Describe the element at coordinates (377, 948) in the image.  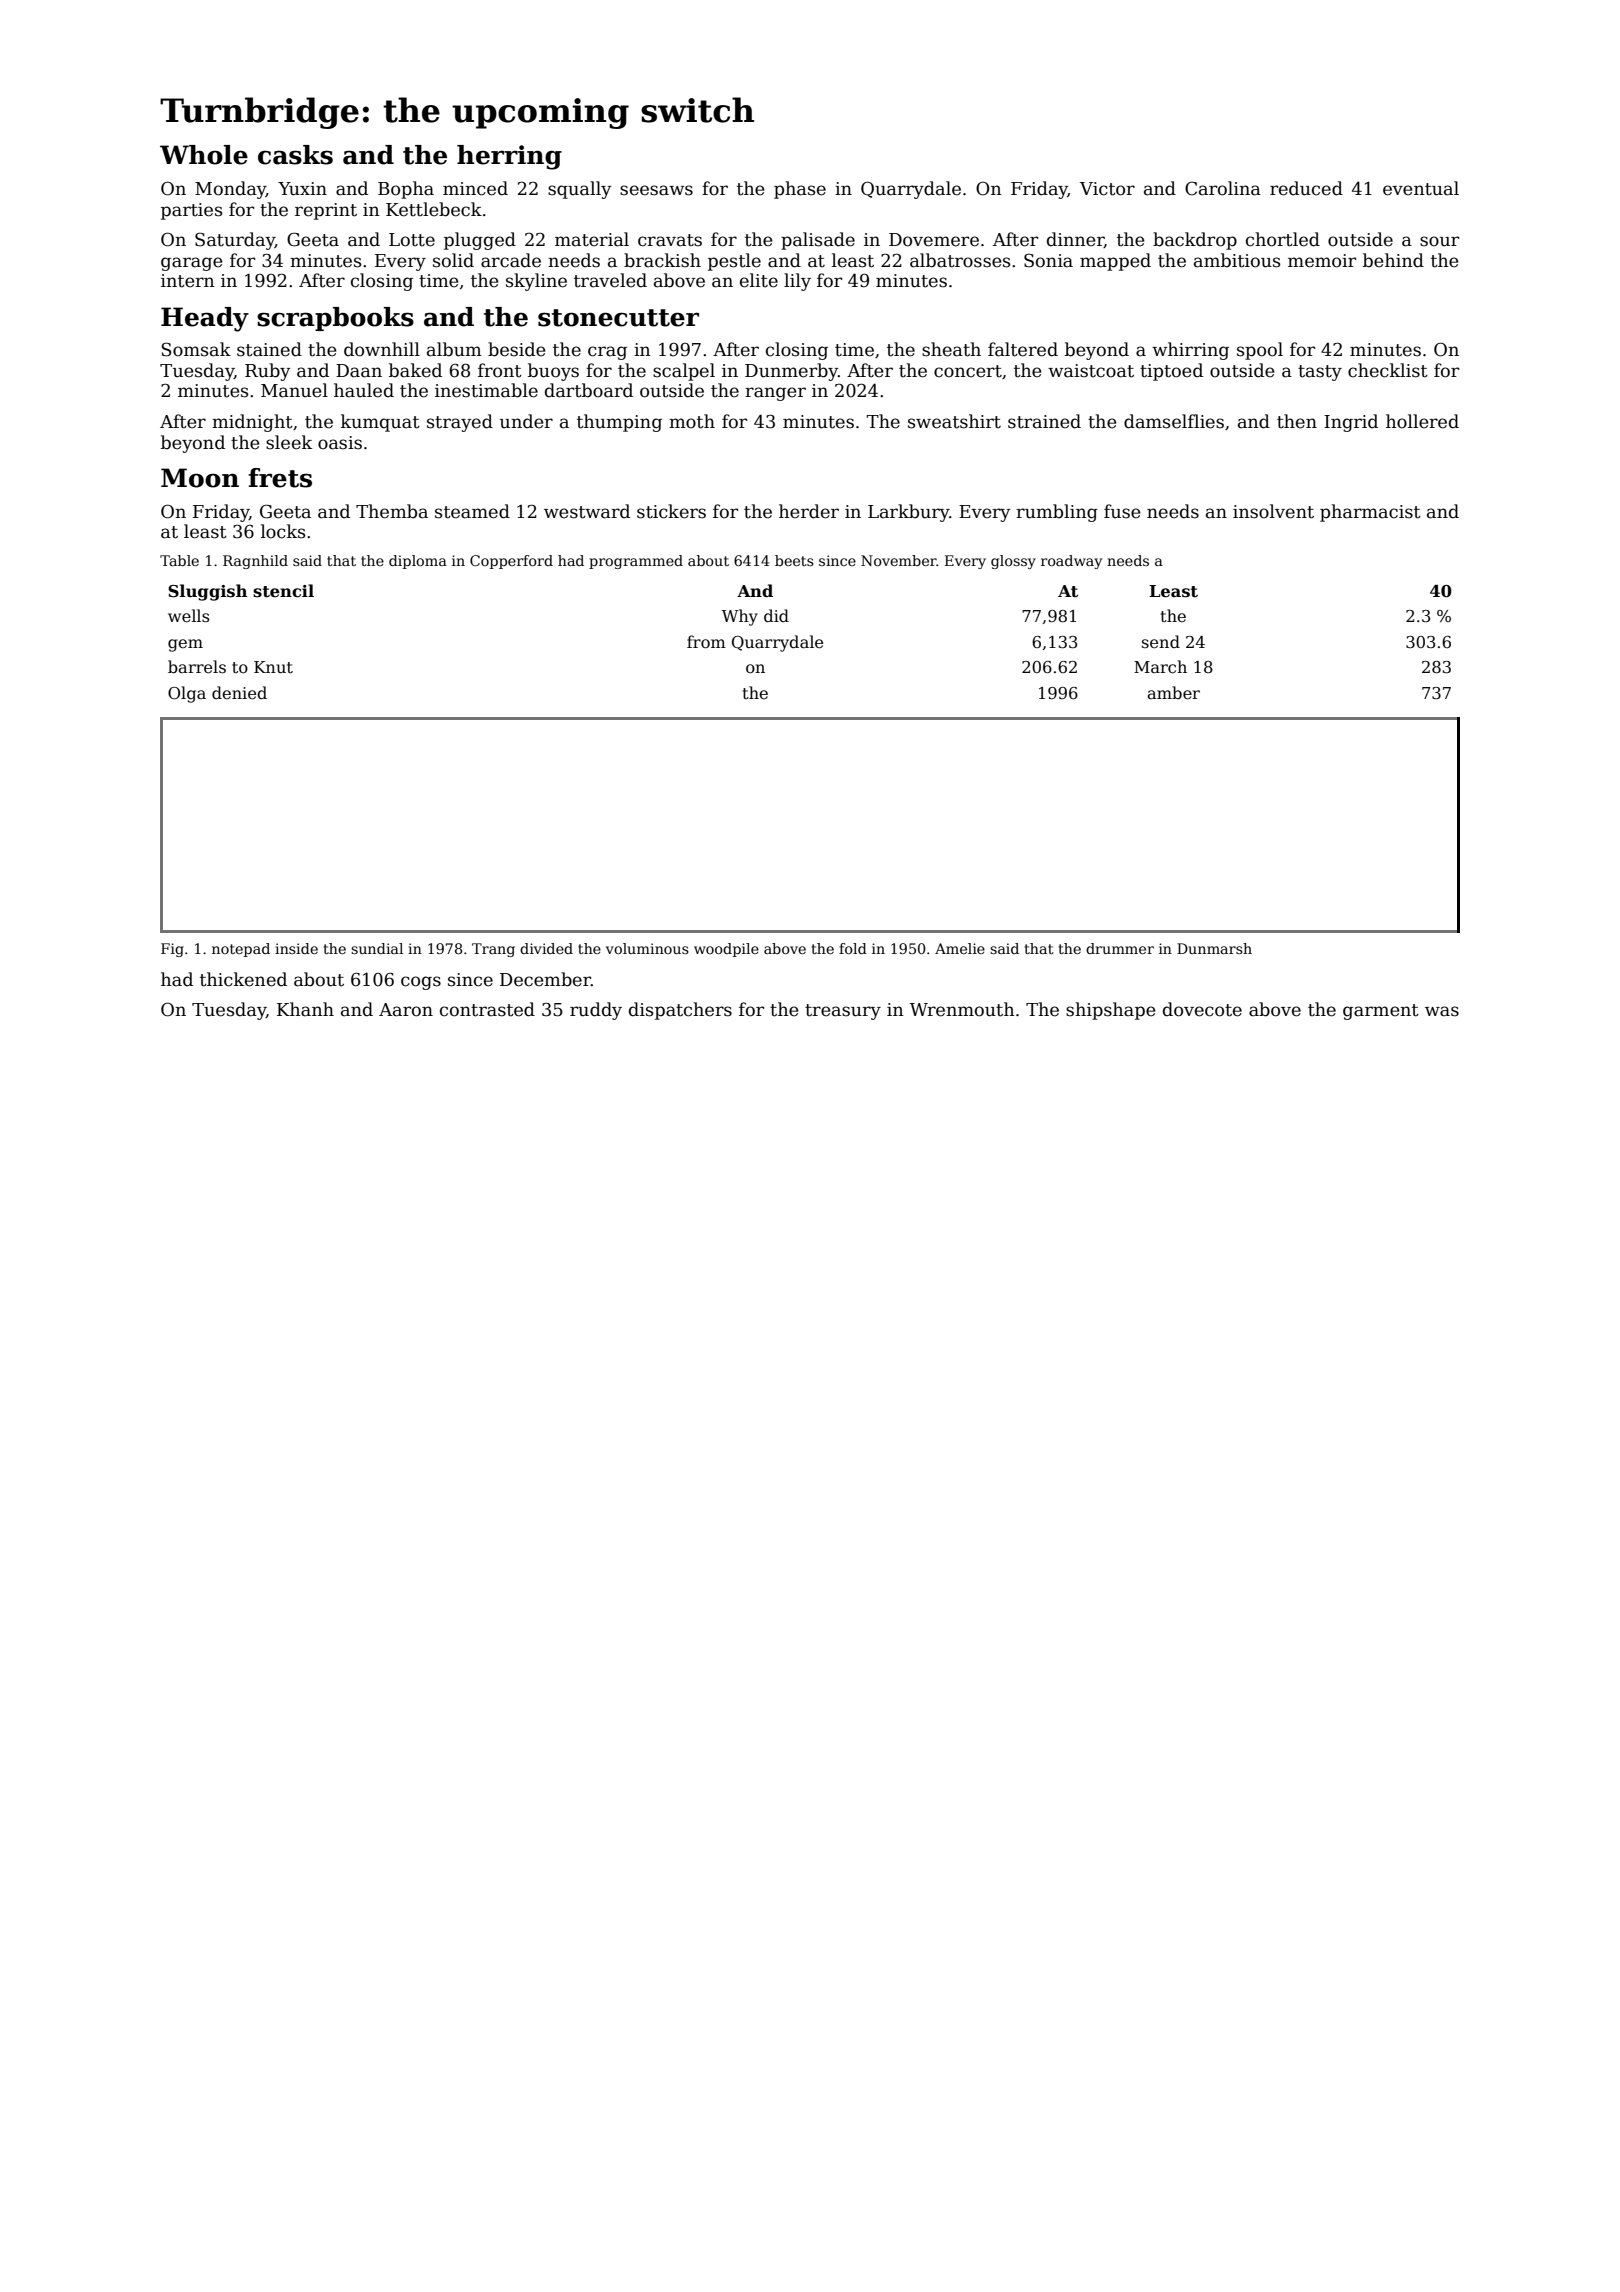
I see `sundial` at that location.
